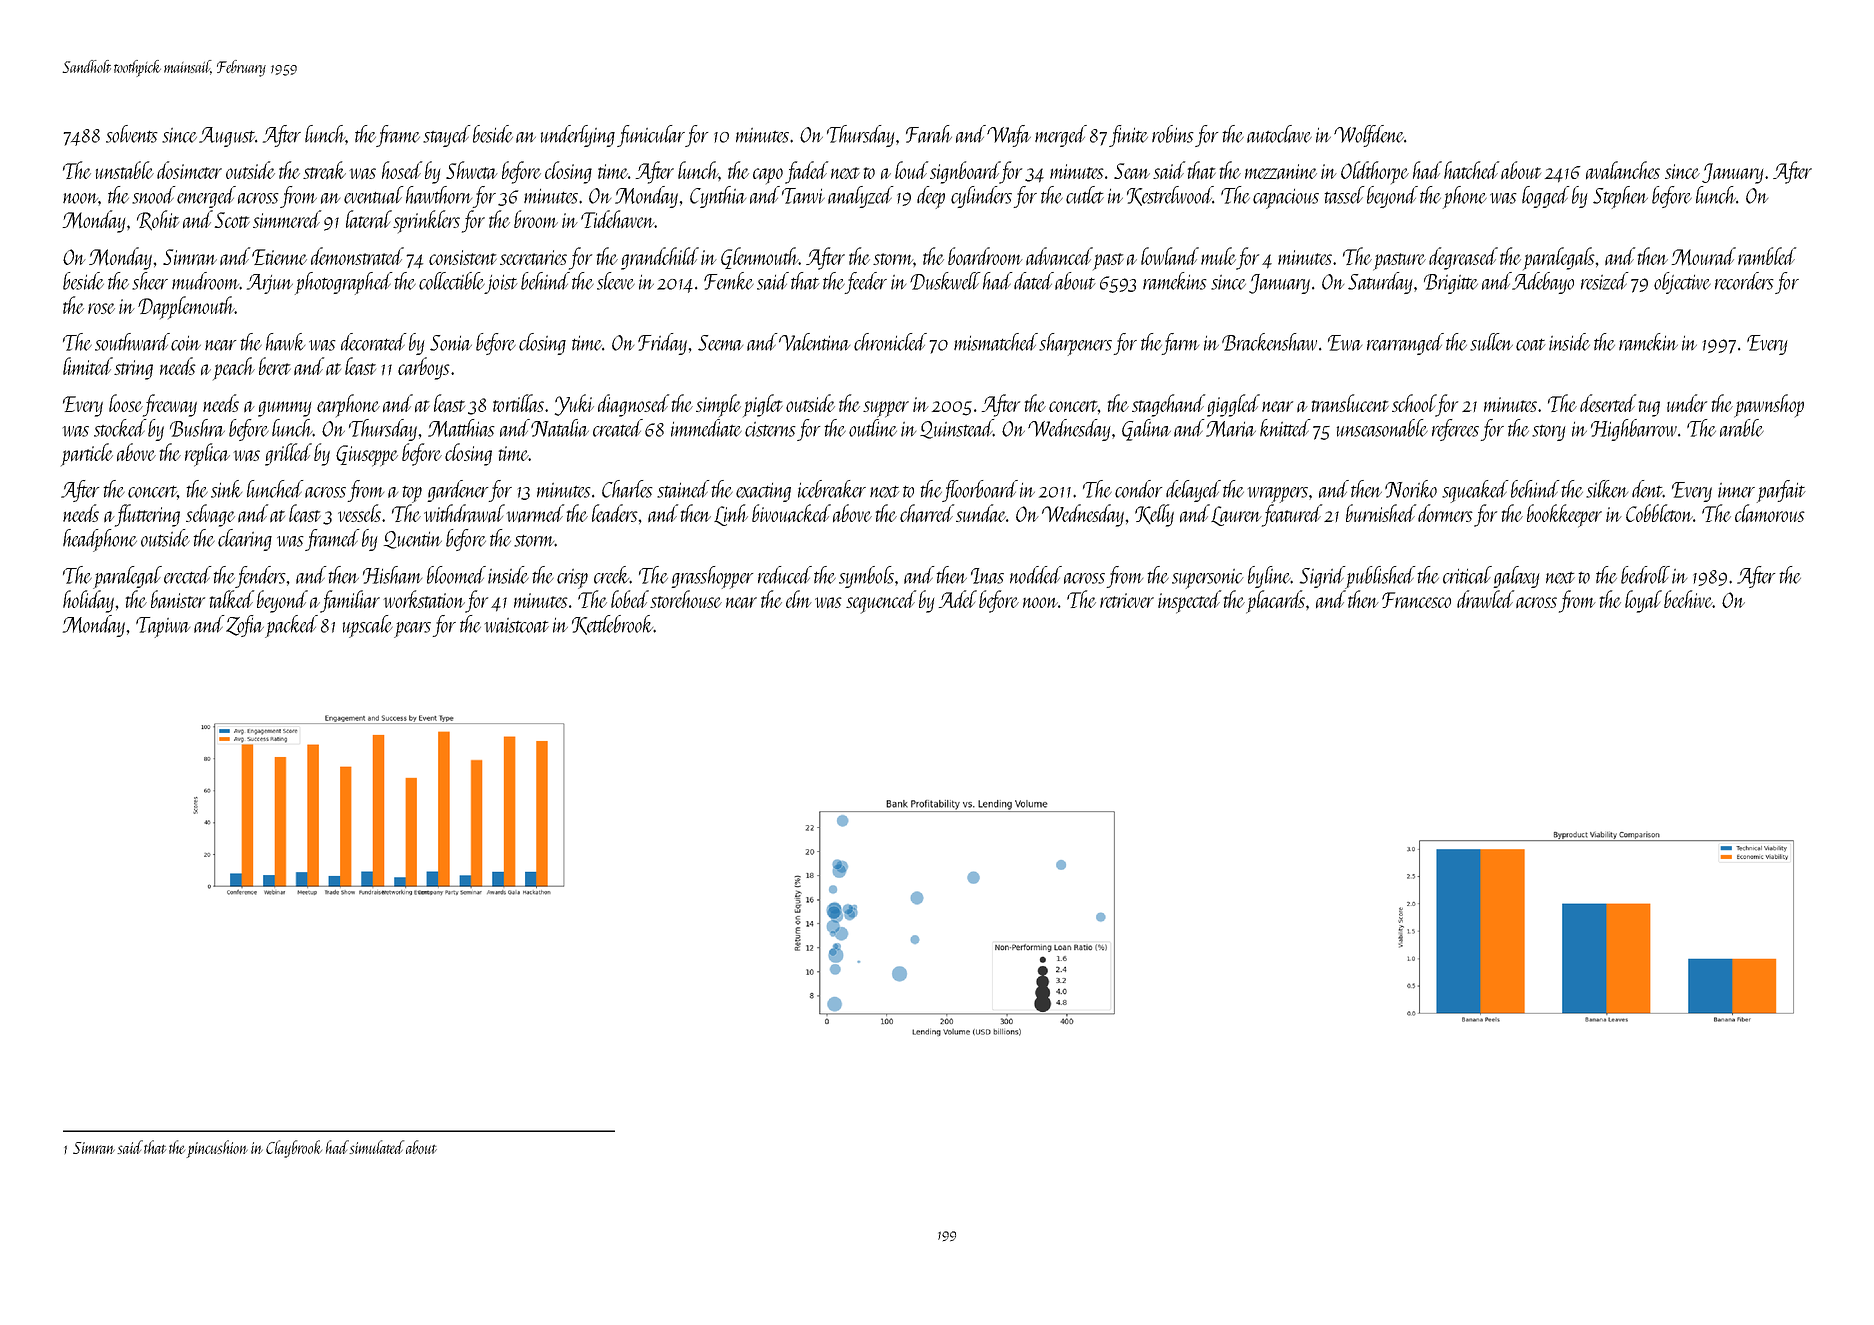  I want to click on pincushion, so click(217, 1149).
